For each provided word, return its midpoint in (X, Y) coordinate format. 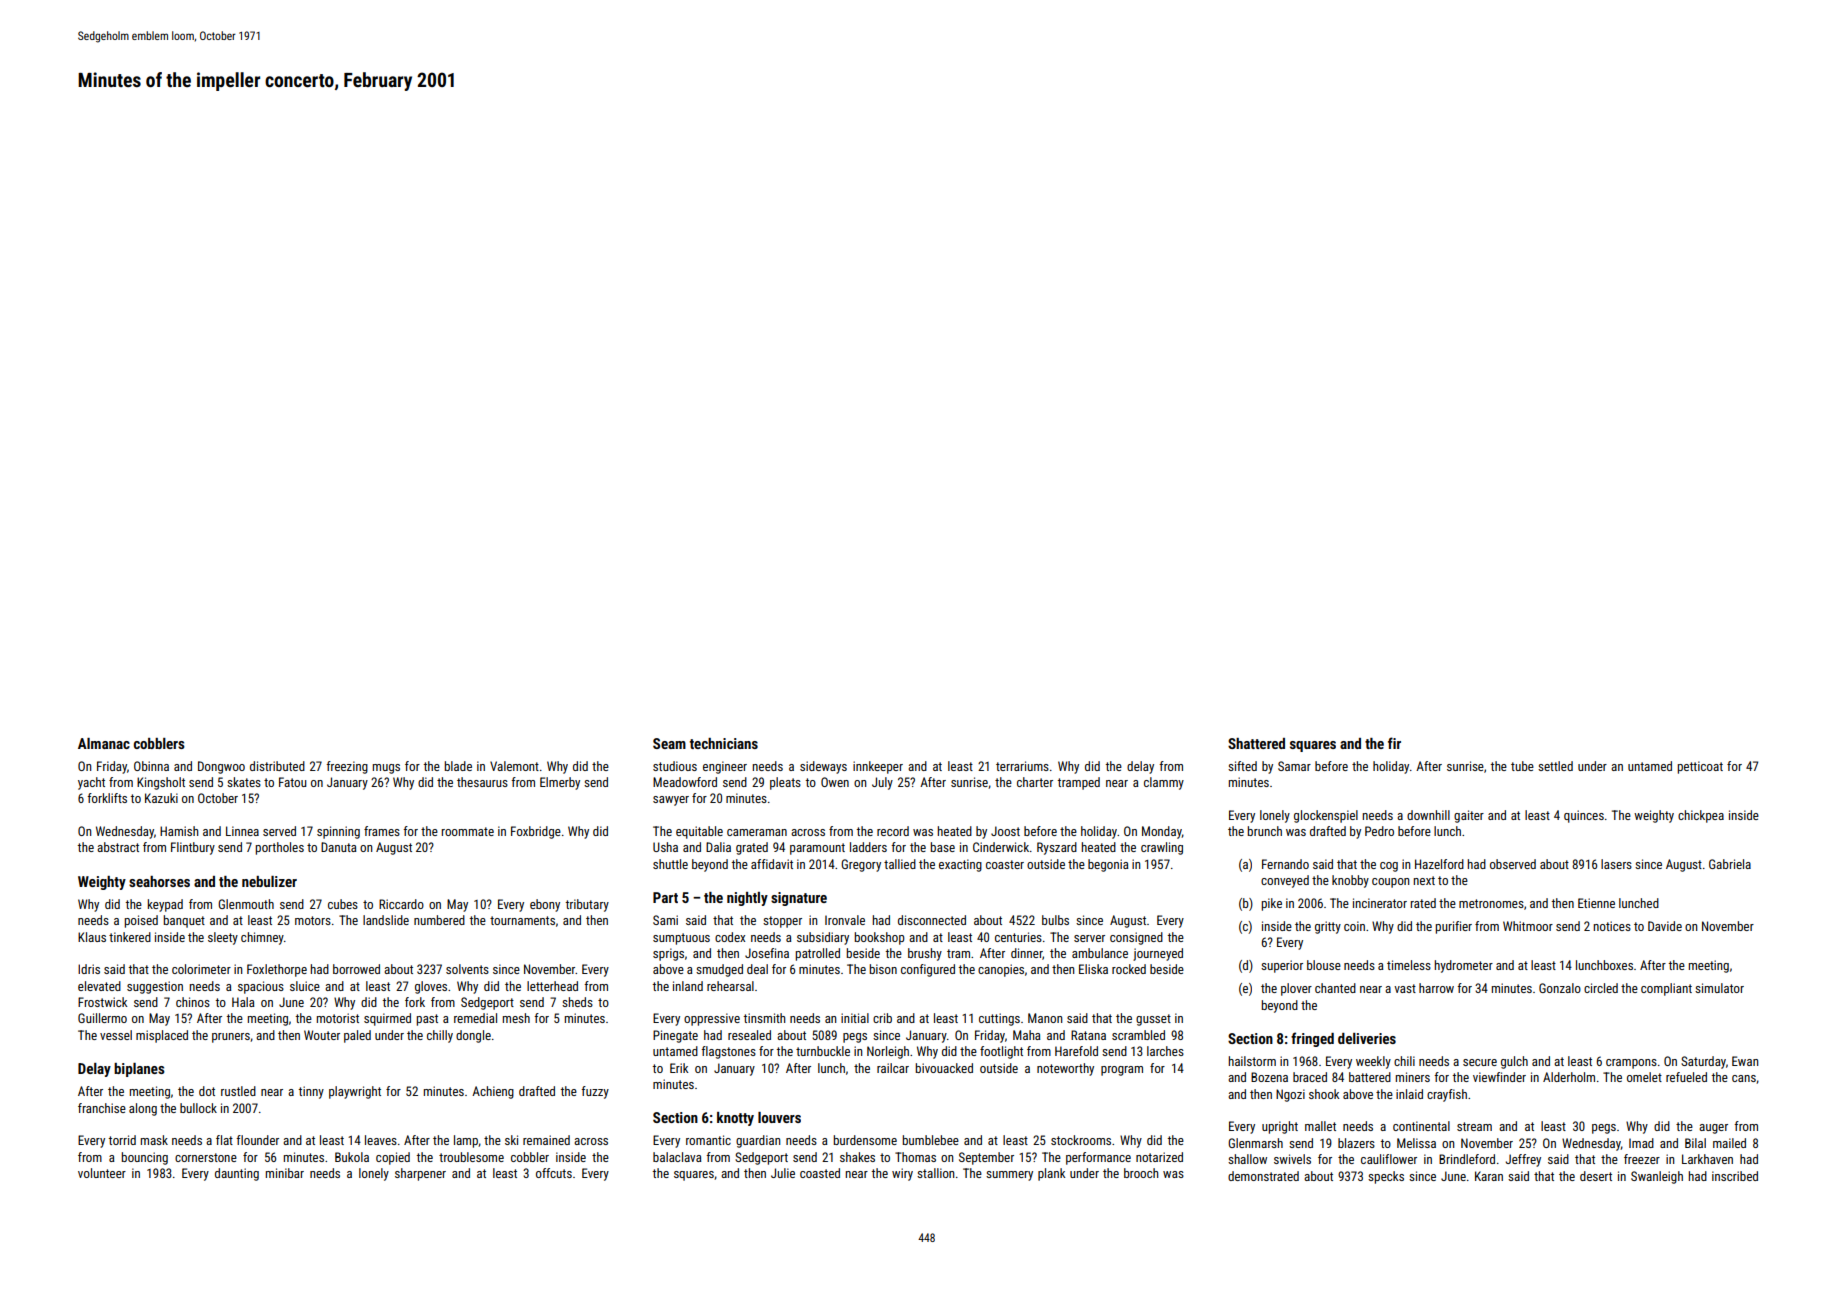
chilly (440, 1036)
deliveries (1367, 1038)
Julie (783, 1173)
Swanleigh (1657, 1177)
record (893, 831)
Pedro (1379, 831)
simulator (1719, 988)
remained (546, 1140)
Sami (665, 920)
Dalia (718, 847)
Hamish (179, 831)
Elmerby (560, 783)
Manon (1045, 1018)
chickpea (1701, 816)
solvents (467, 969)
